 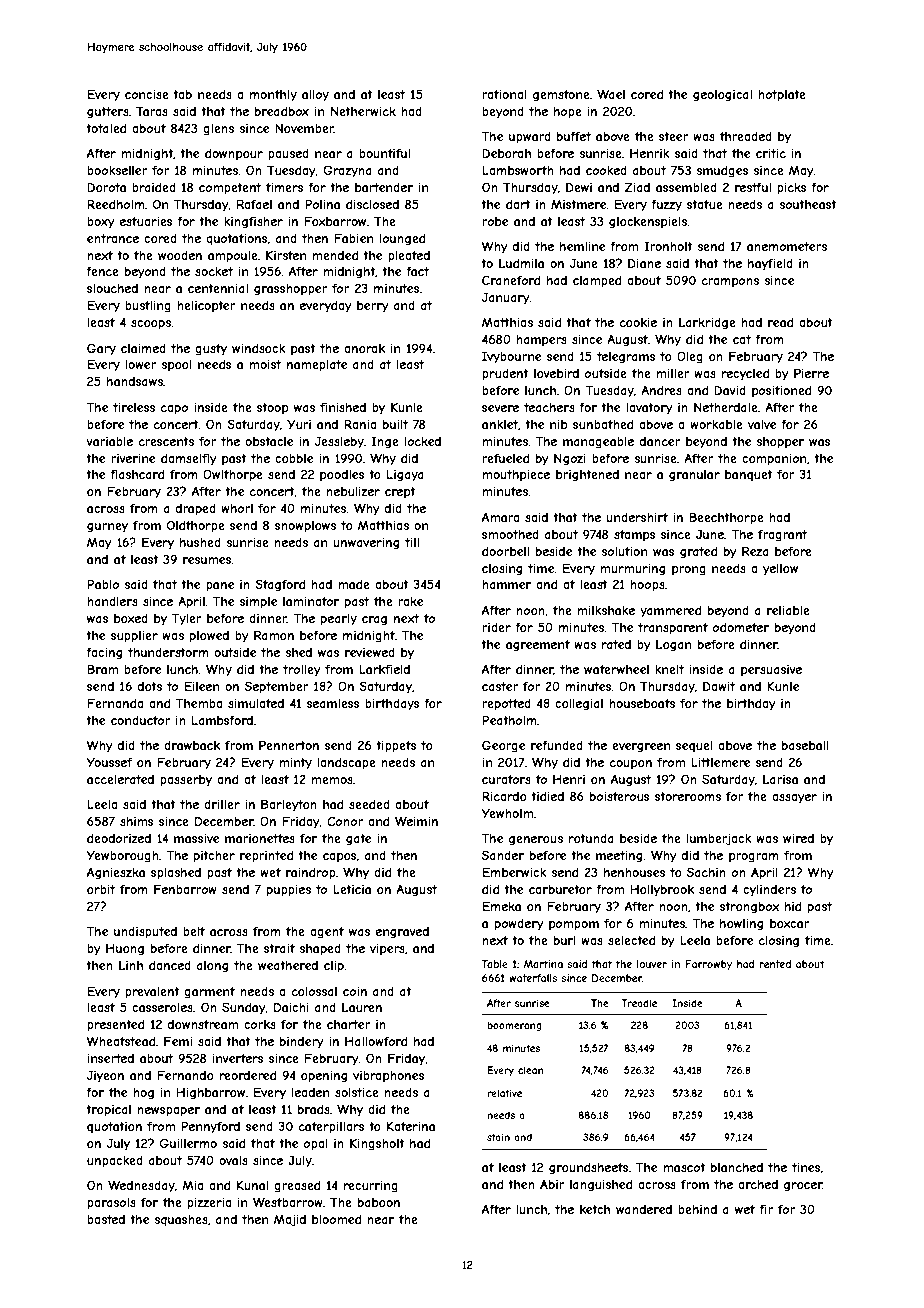 What do you see at coordinates (495, 964) in the screenshot?
I see `Table` at bounding box center [495, 964].
